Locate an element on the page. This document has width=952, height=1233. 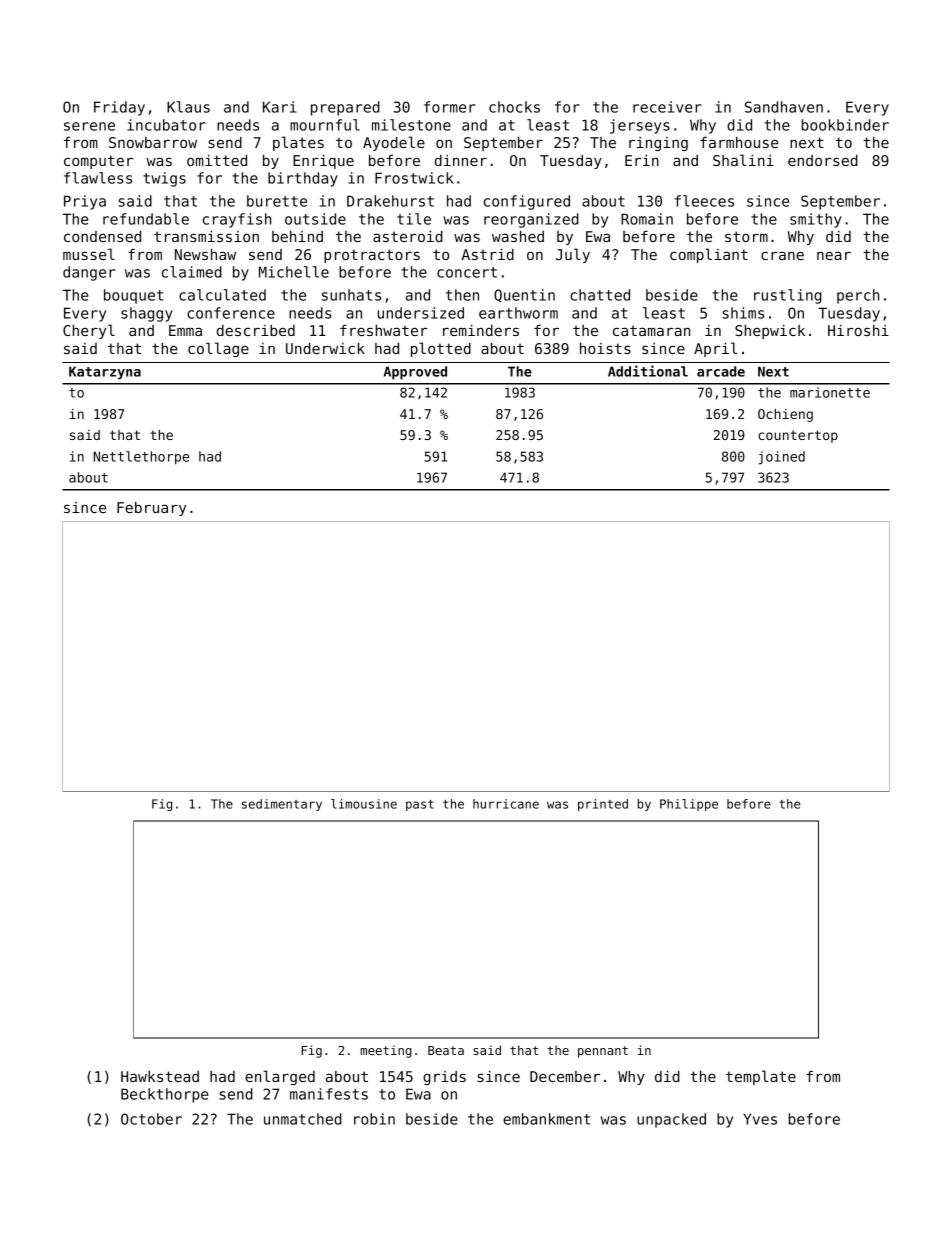
serene is located at coordinates (89, 126).
